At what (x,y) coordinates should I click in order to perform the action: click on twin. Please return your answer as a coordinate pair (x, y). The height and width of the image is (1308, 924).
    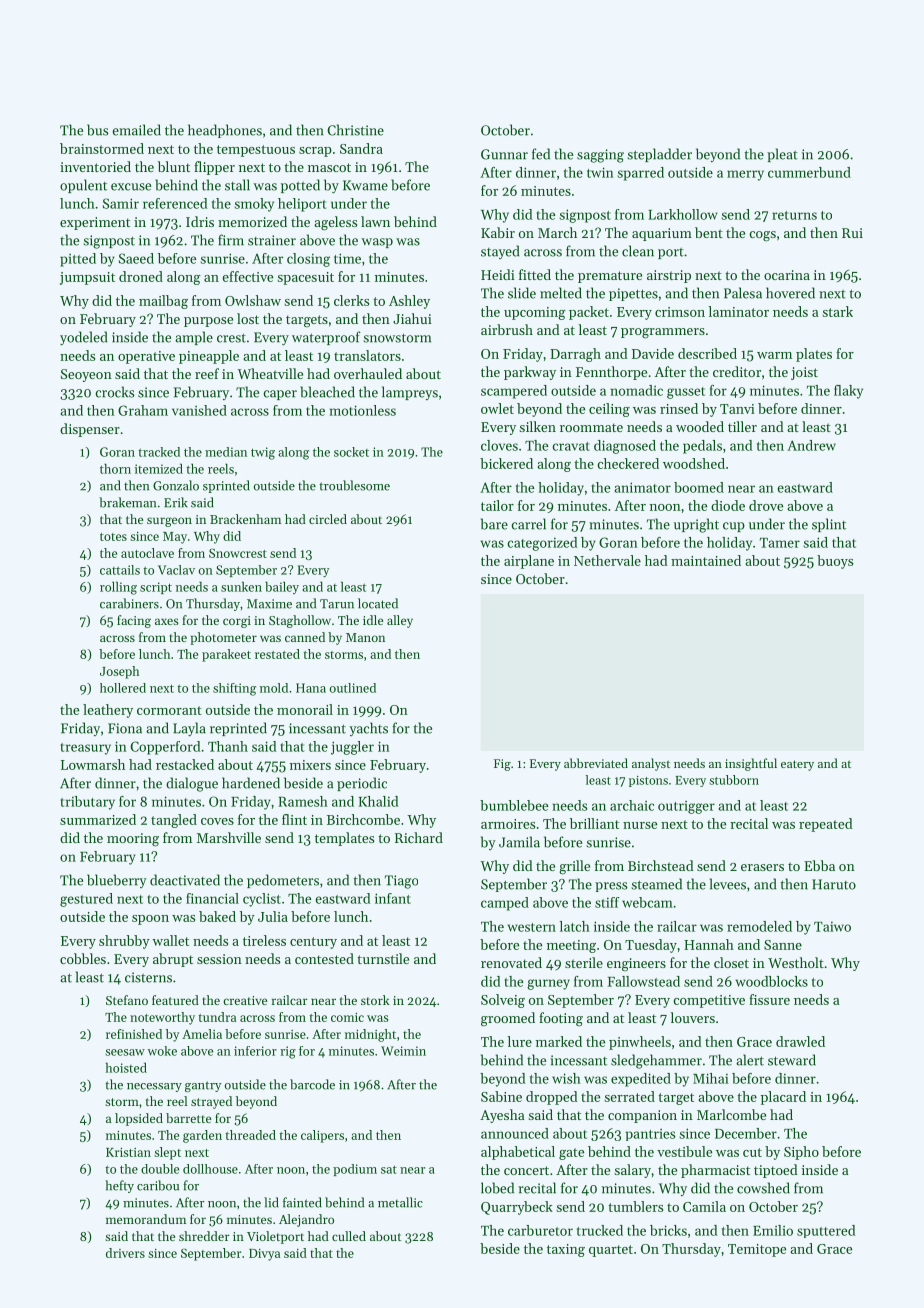
    Looking at the image, I should click on (600, 172).
